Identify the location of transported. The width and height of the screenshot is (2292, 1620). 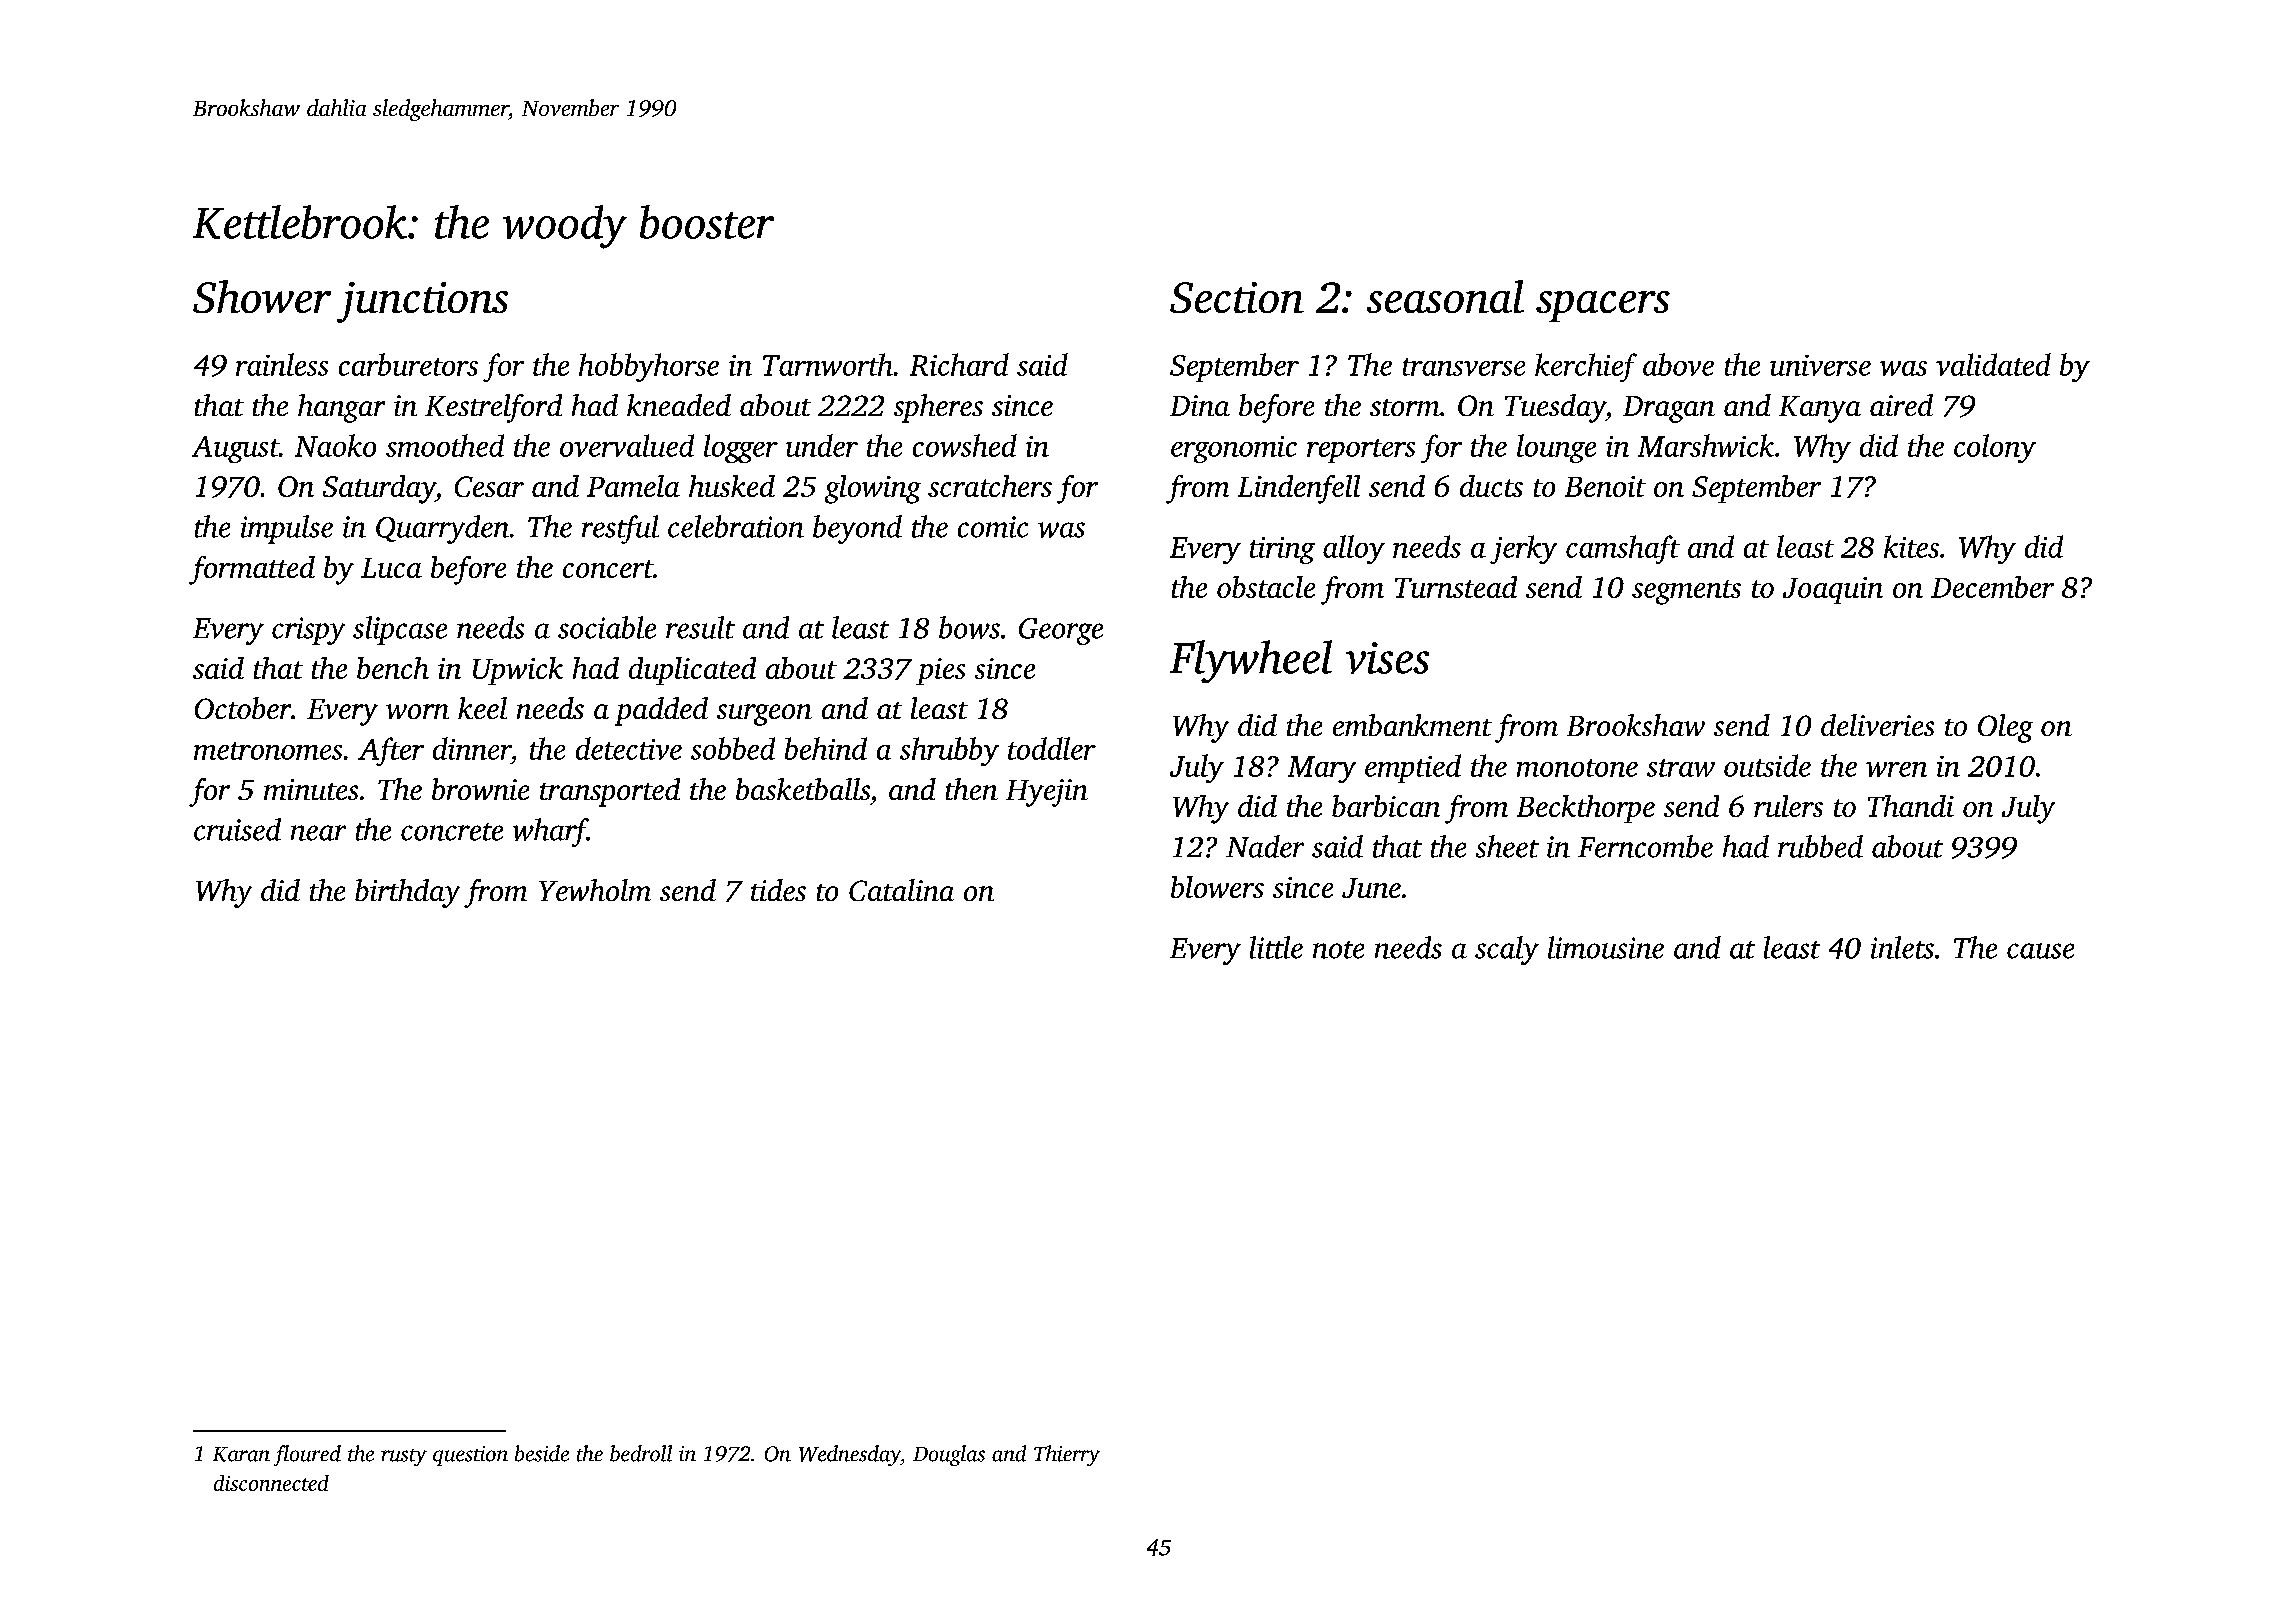
(610, 792).
